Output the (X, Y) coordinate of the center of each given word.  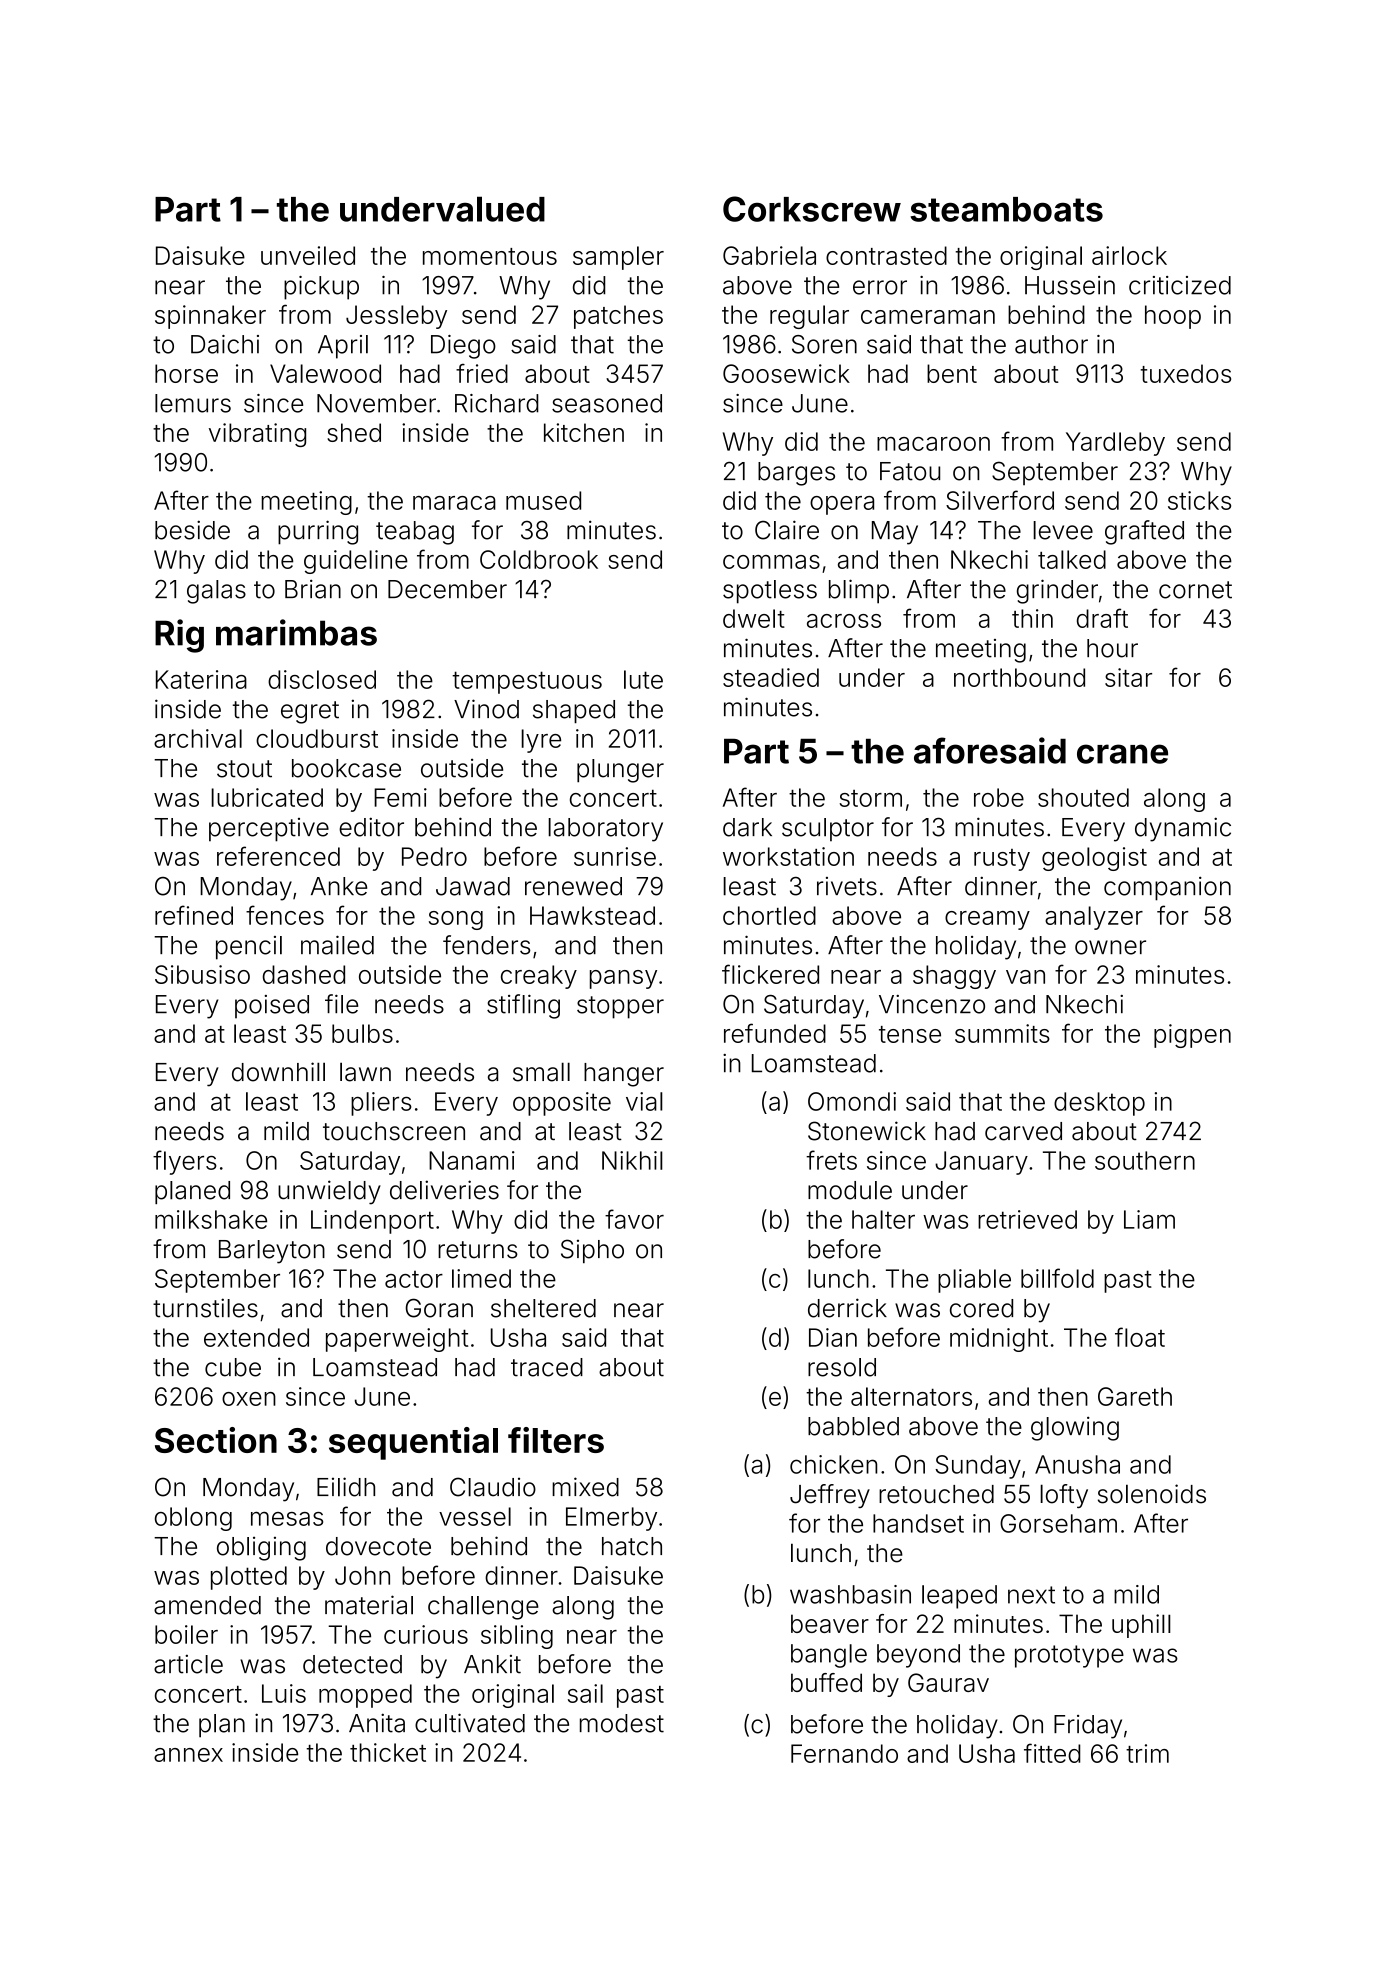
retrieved (1027, 1219)
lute (643, 679)
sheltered (543, 1308)
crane (1122, 754)
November (376, 403)
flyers (185, 1162)
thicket (388, 1752)
